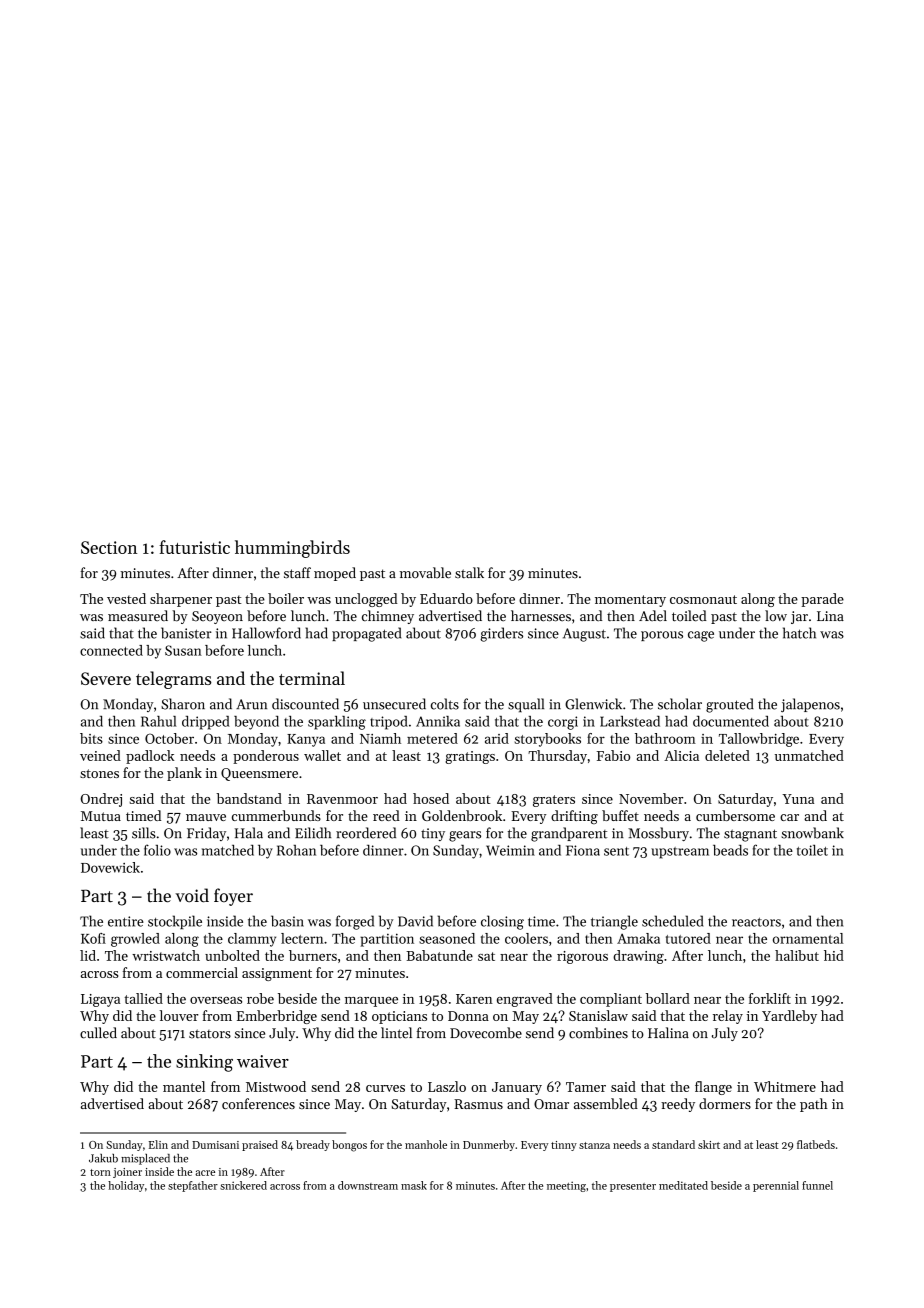  Describe the element at coordinates (368, 1185) in the screenshot. I see `downstream` at that location.
